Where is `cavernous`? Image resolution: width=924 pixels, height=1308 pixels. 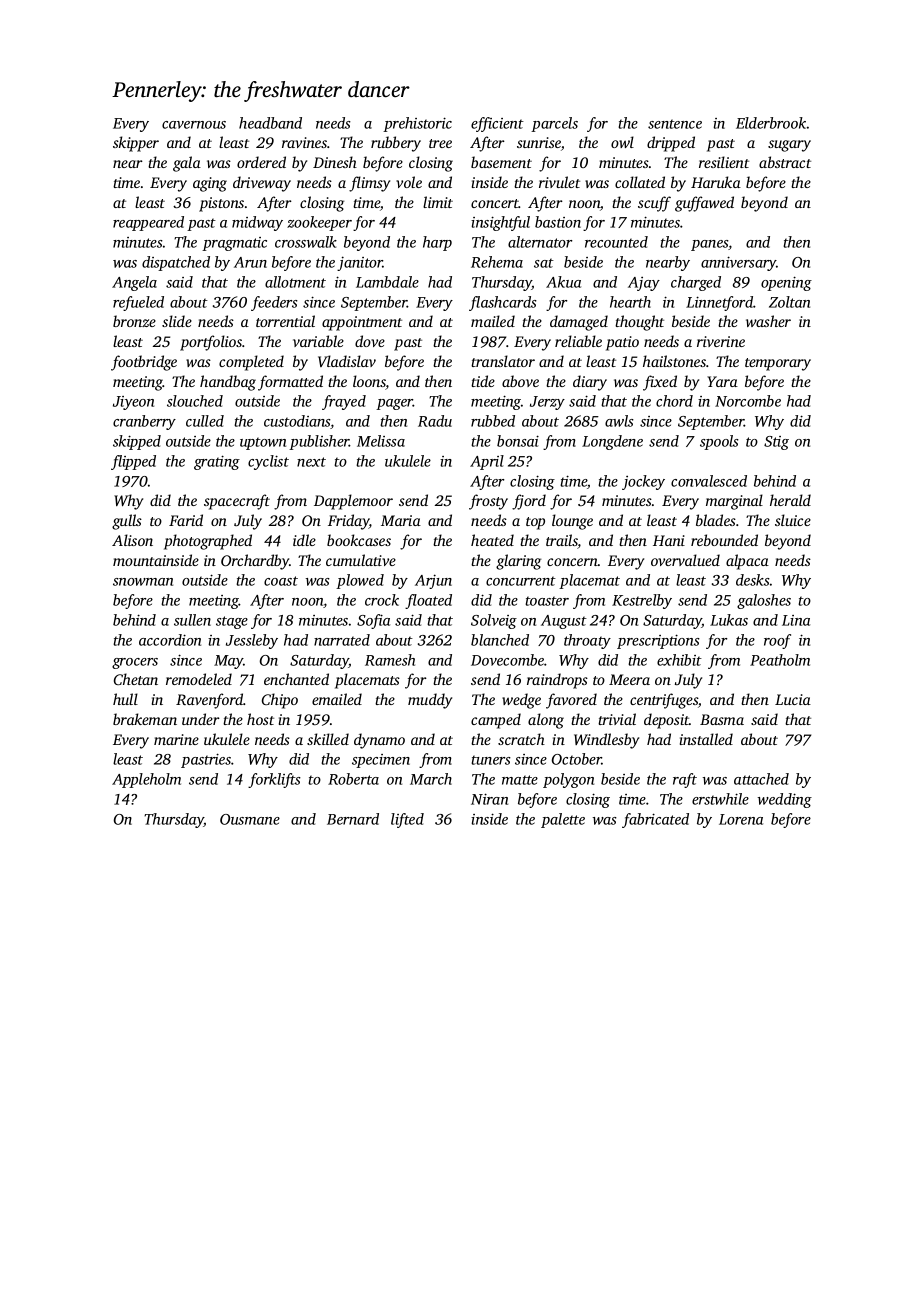
cavernous is located at coordinates (194, 125).
